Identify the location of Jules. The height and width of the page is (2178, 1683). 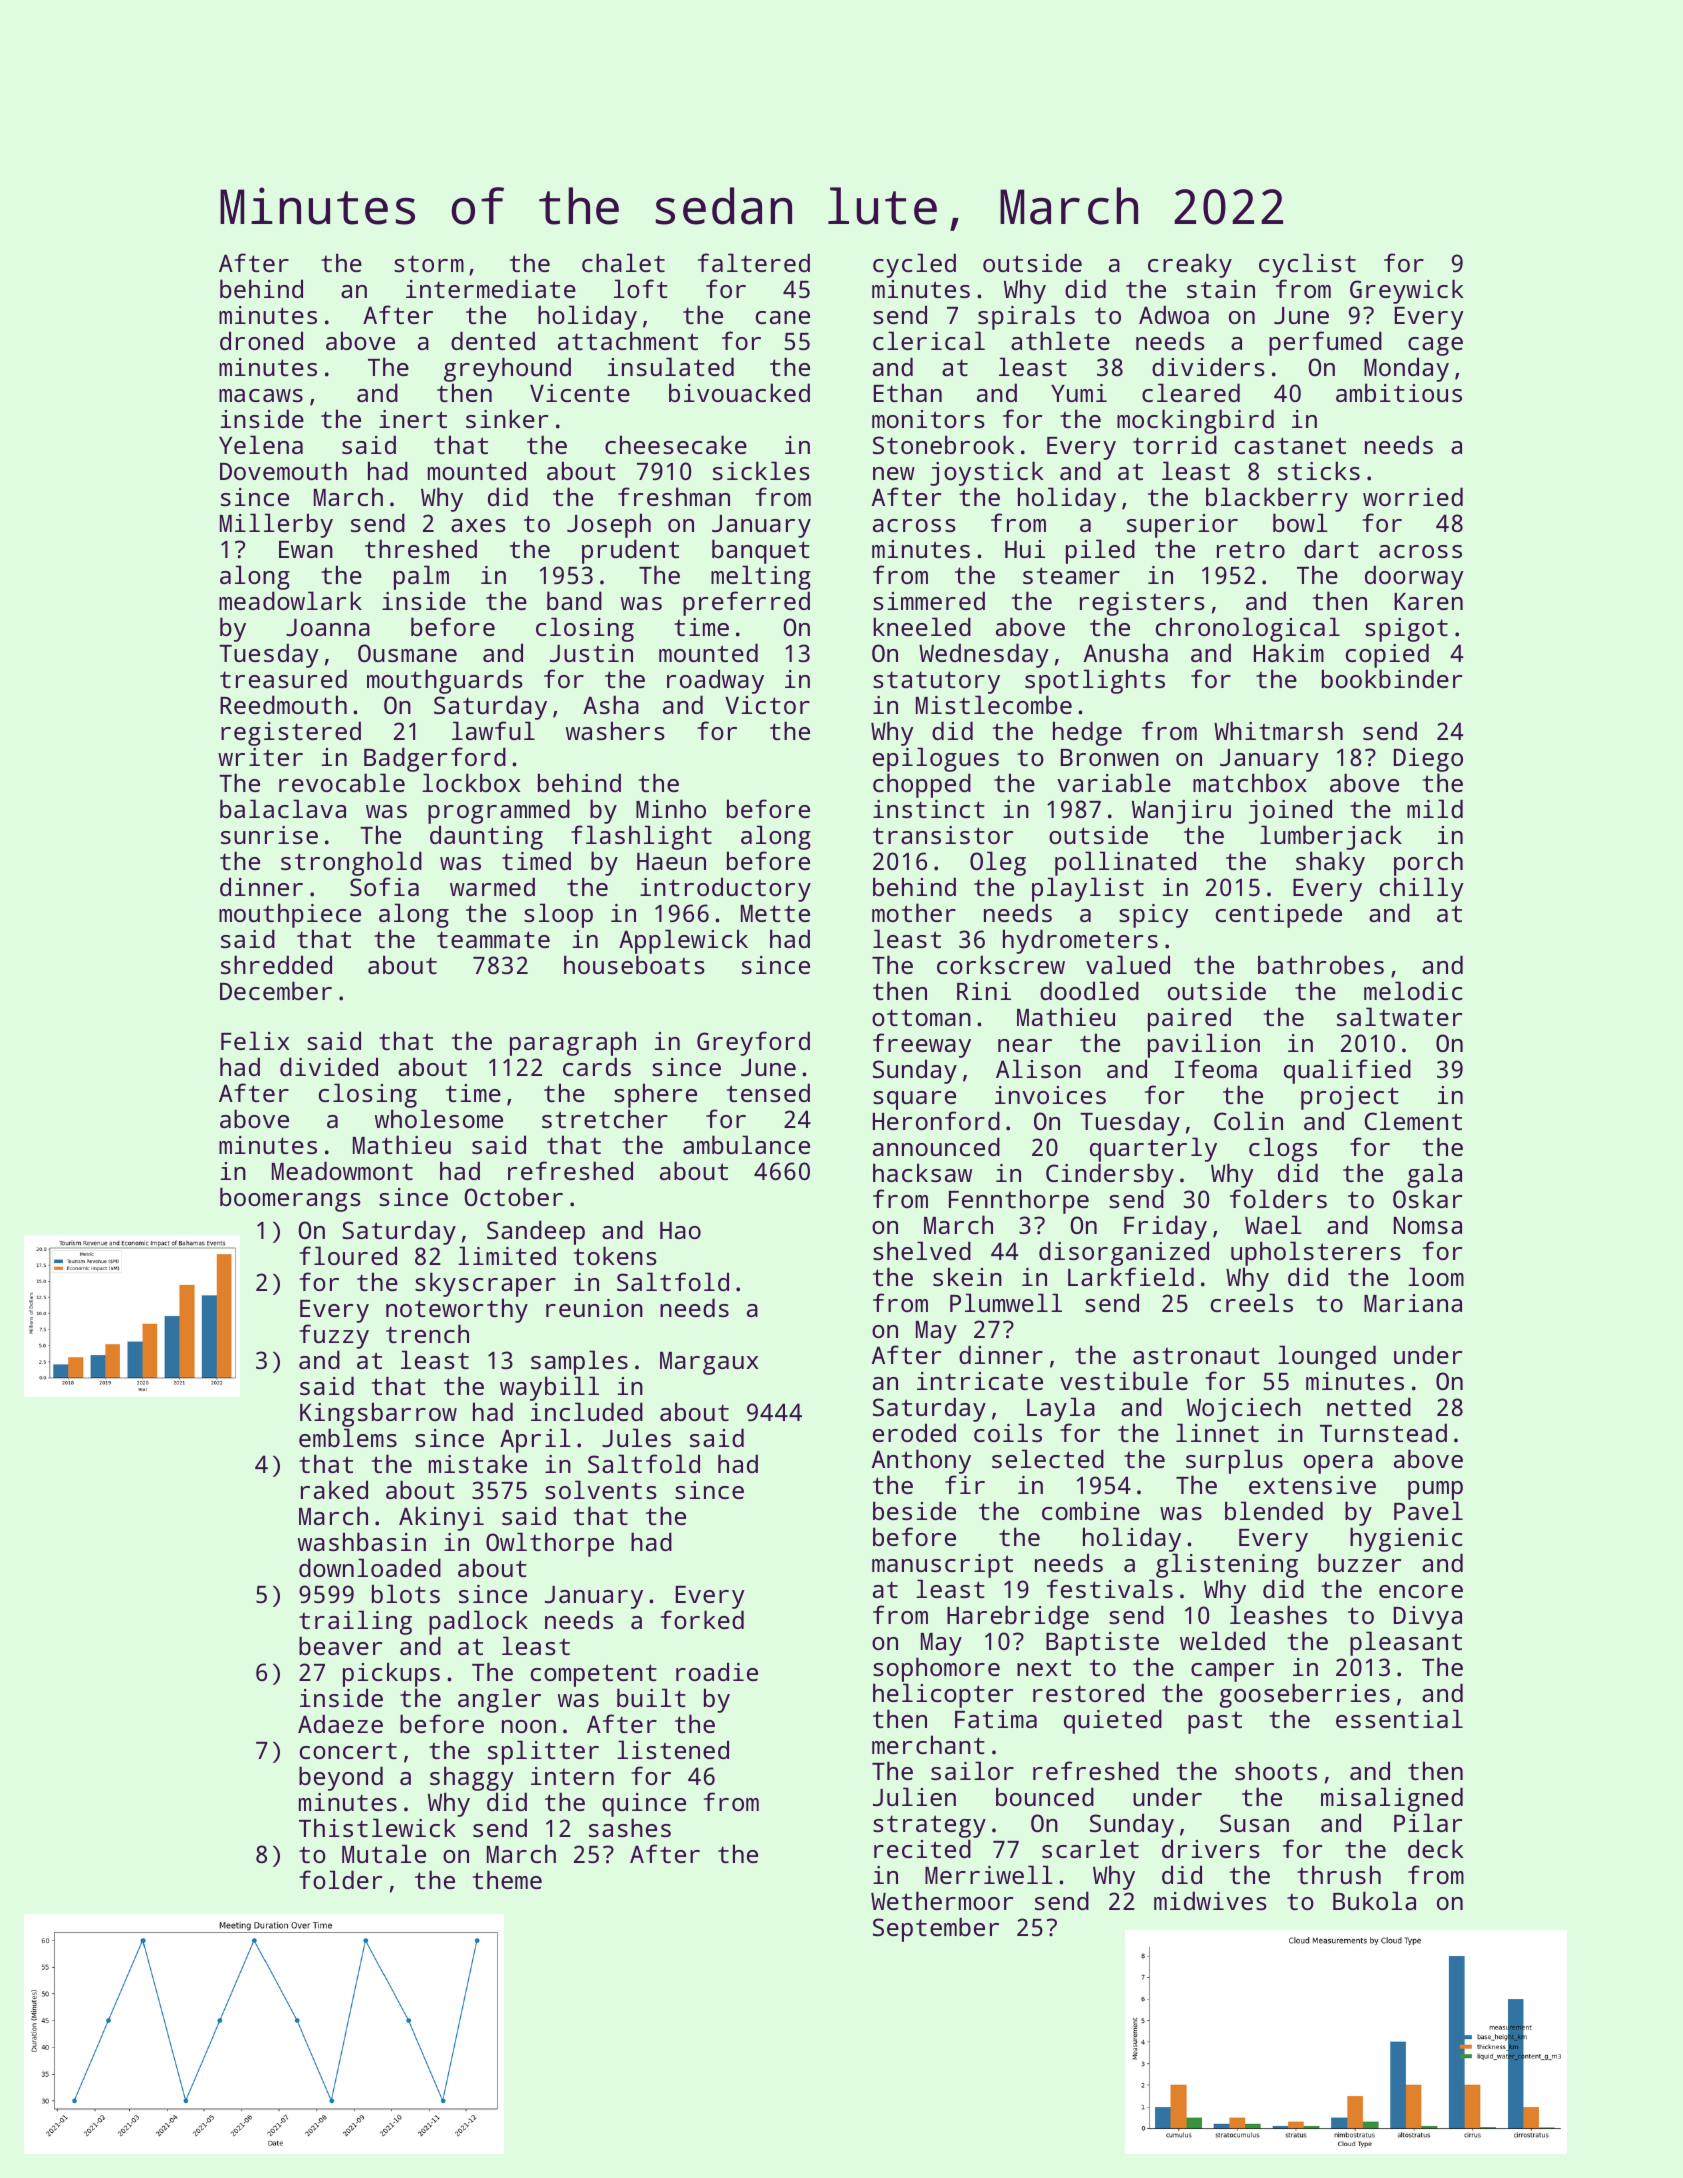
(636, 1437).
